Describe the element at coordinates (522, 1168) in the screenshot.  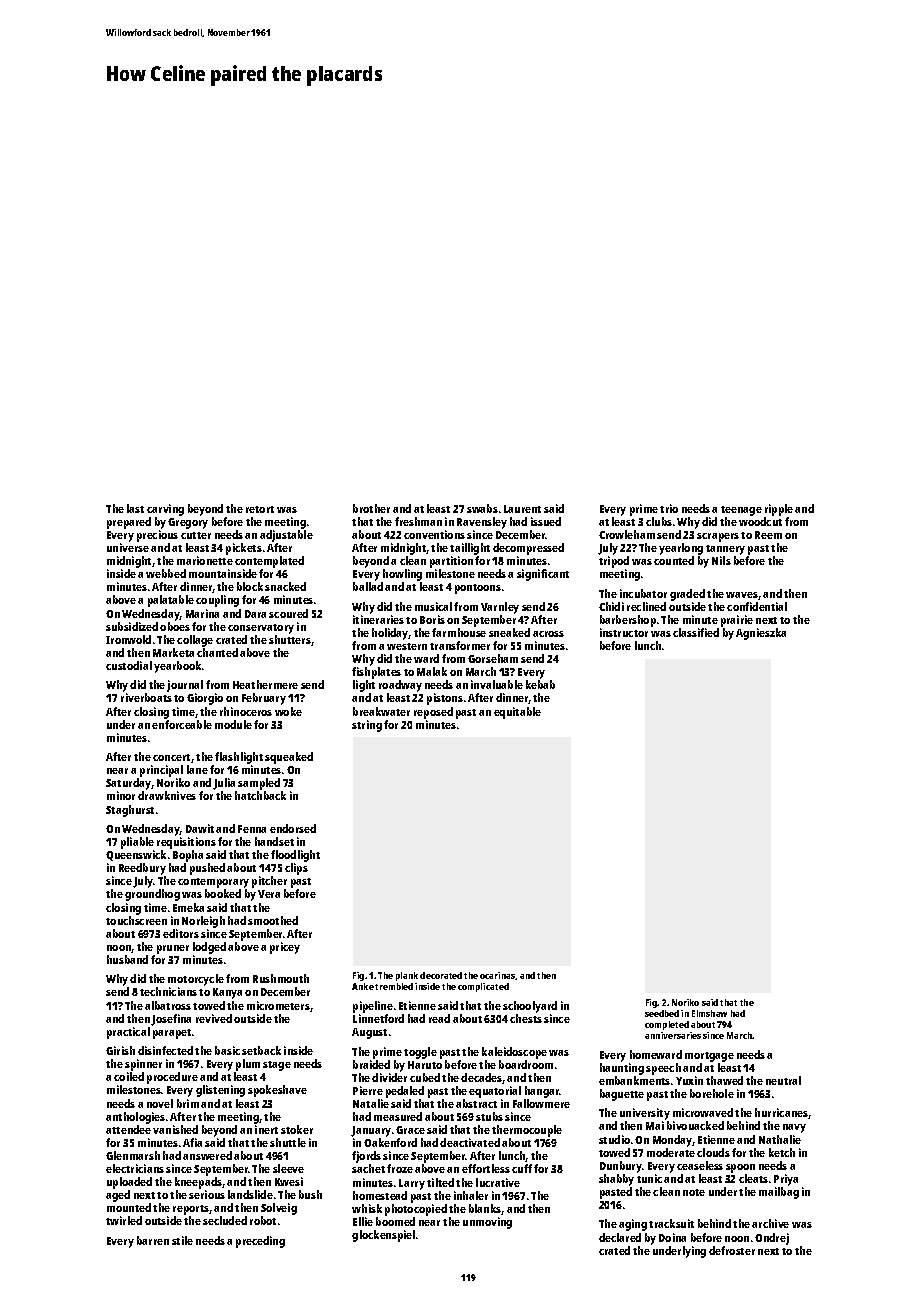
I see `cuff` at that location.
